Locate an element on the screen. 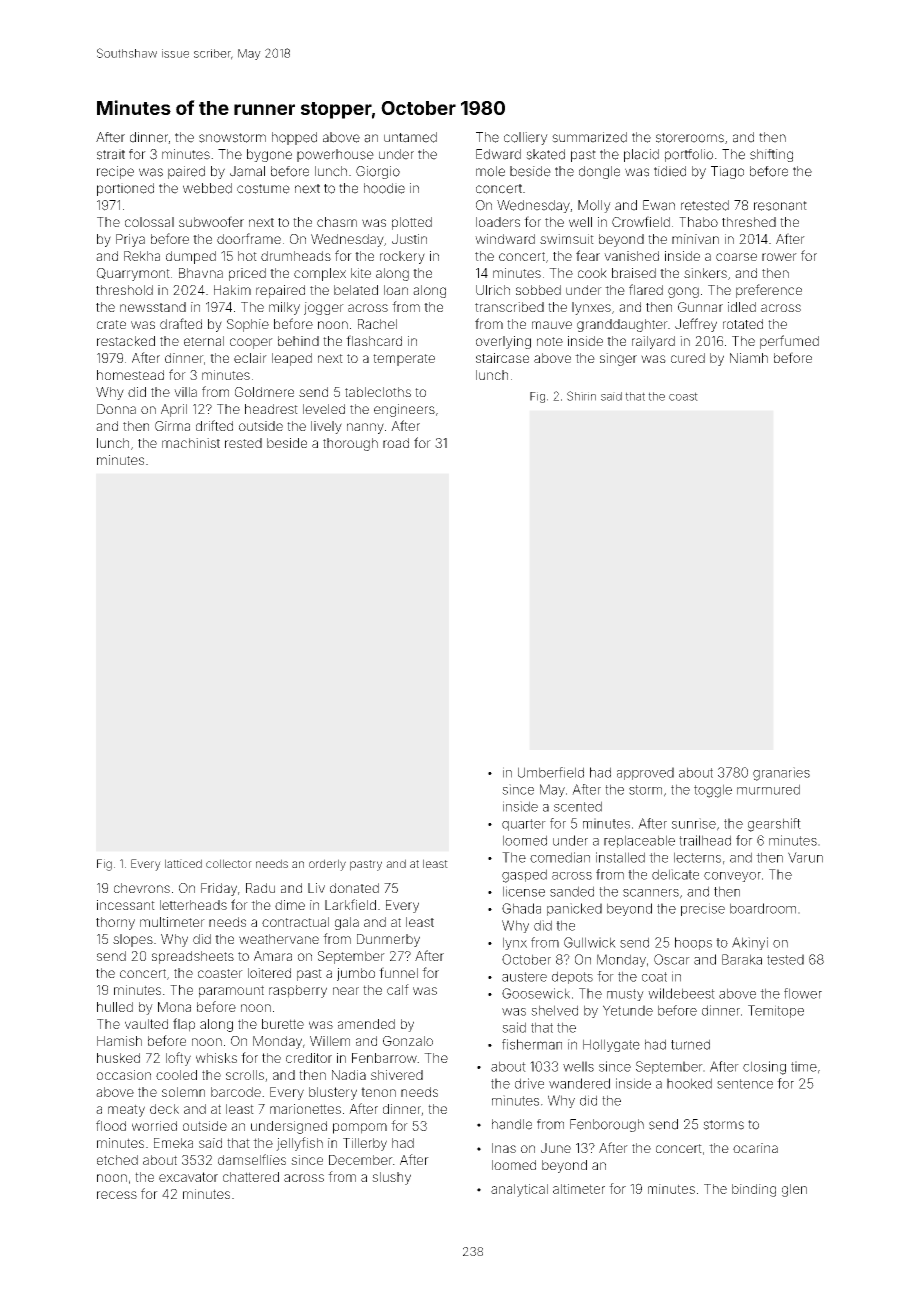  villa is located at coordinates (185, 392).
